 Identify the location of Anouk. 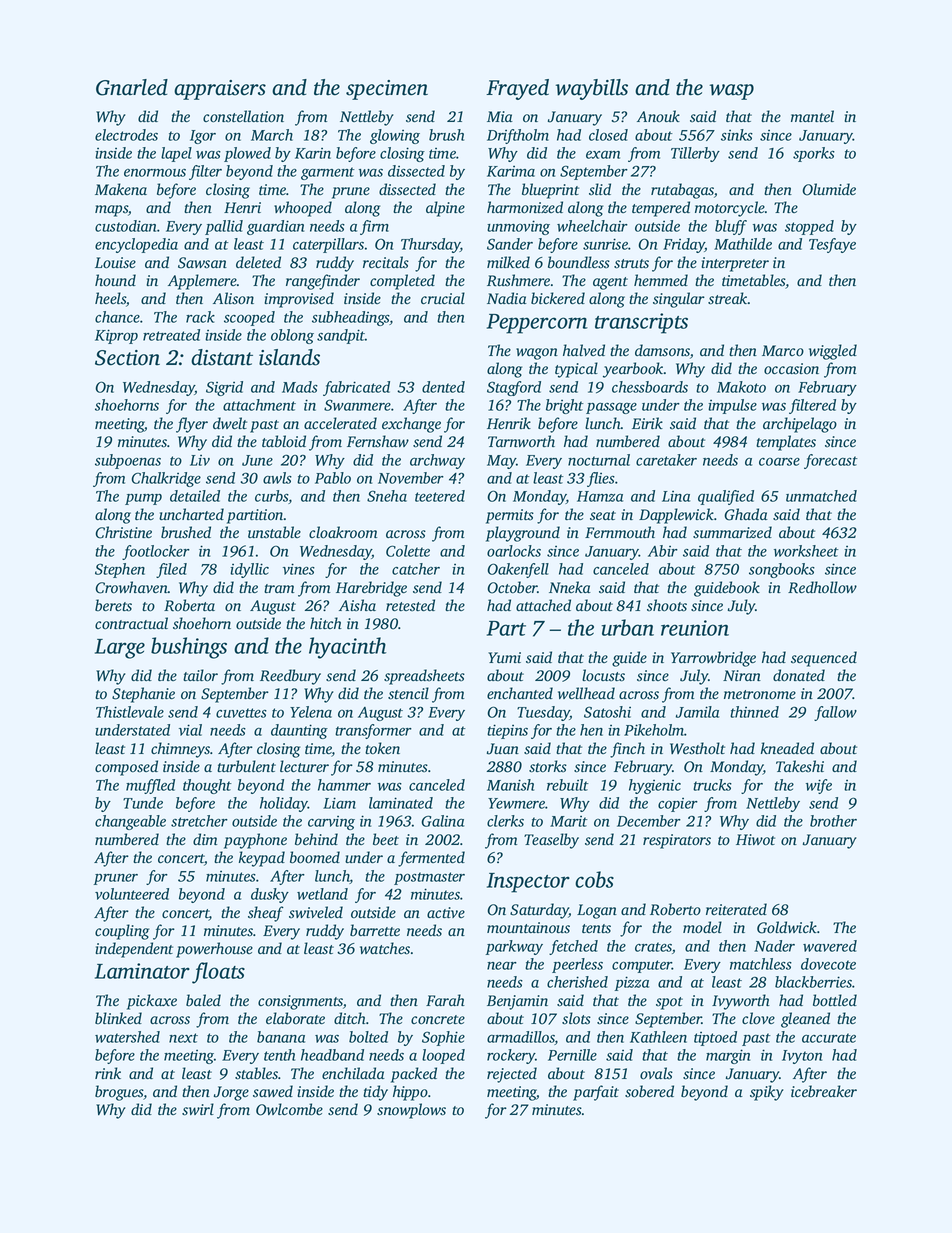
(658, 116).
